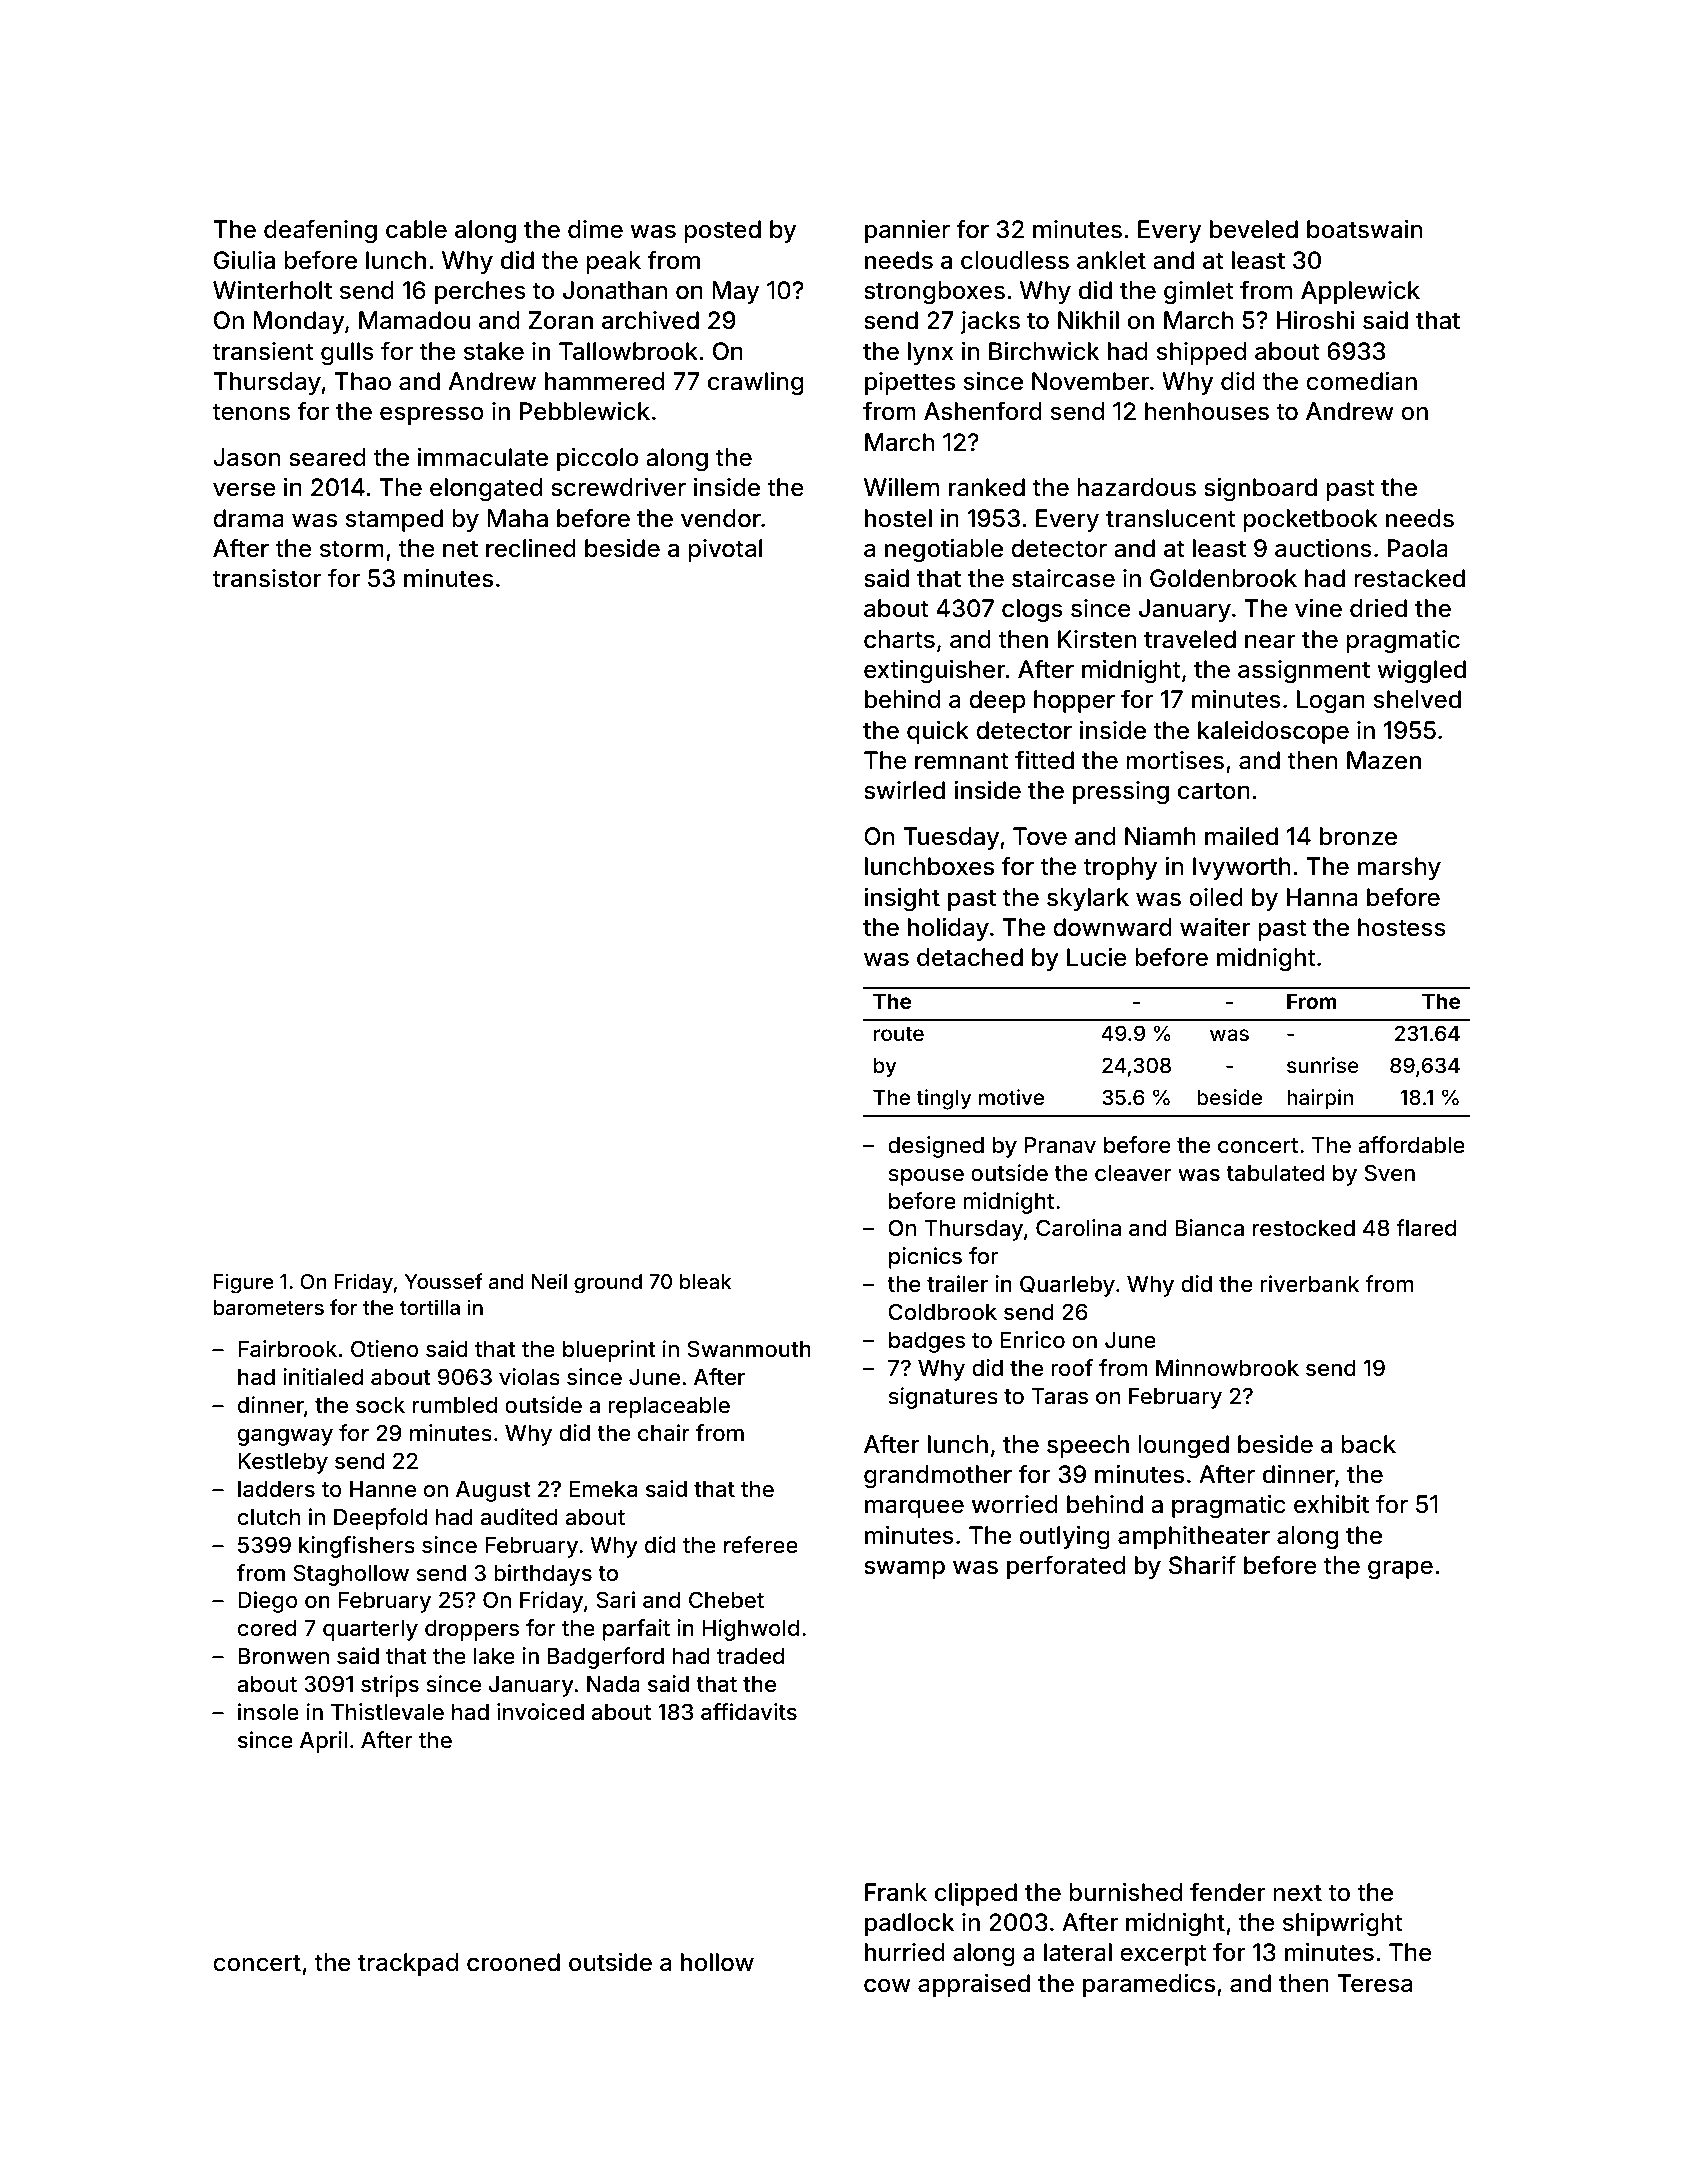 The width and height of the screenshot is (1683, 2178). What do you see at coordinates (722, 231) in the screenshot?
I see `posted` at bounding box center [722, 231].
